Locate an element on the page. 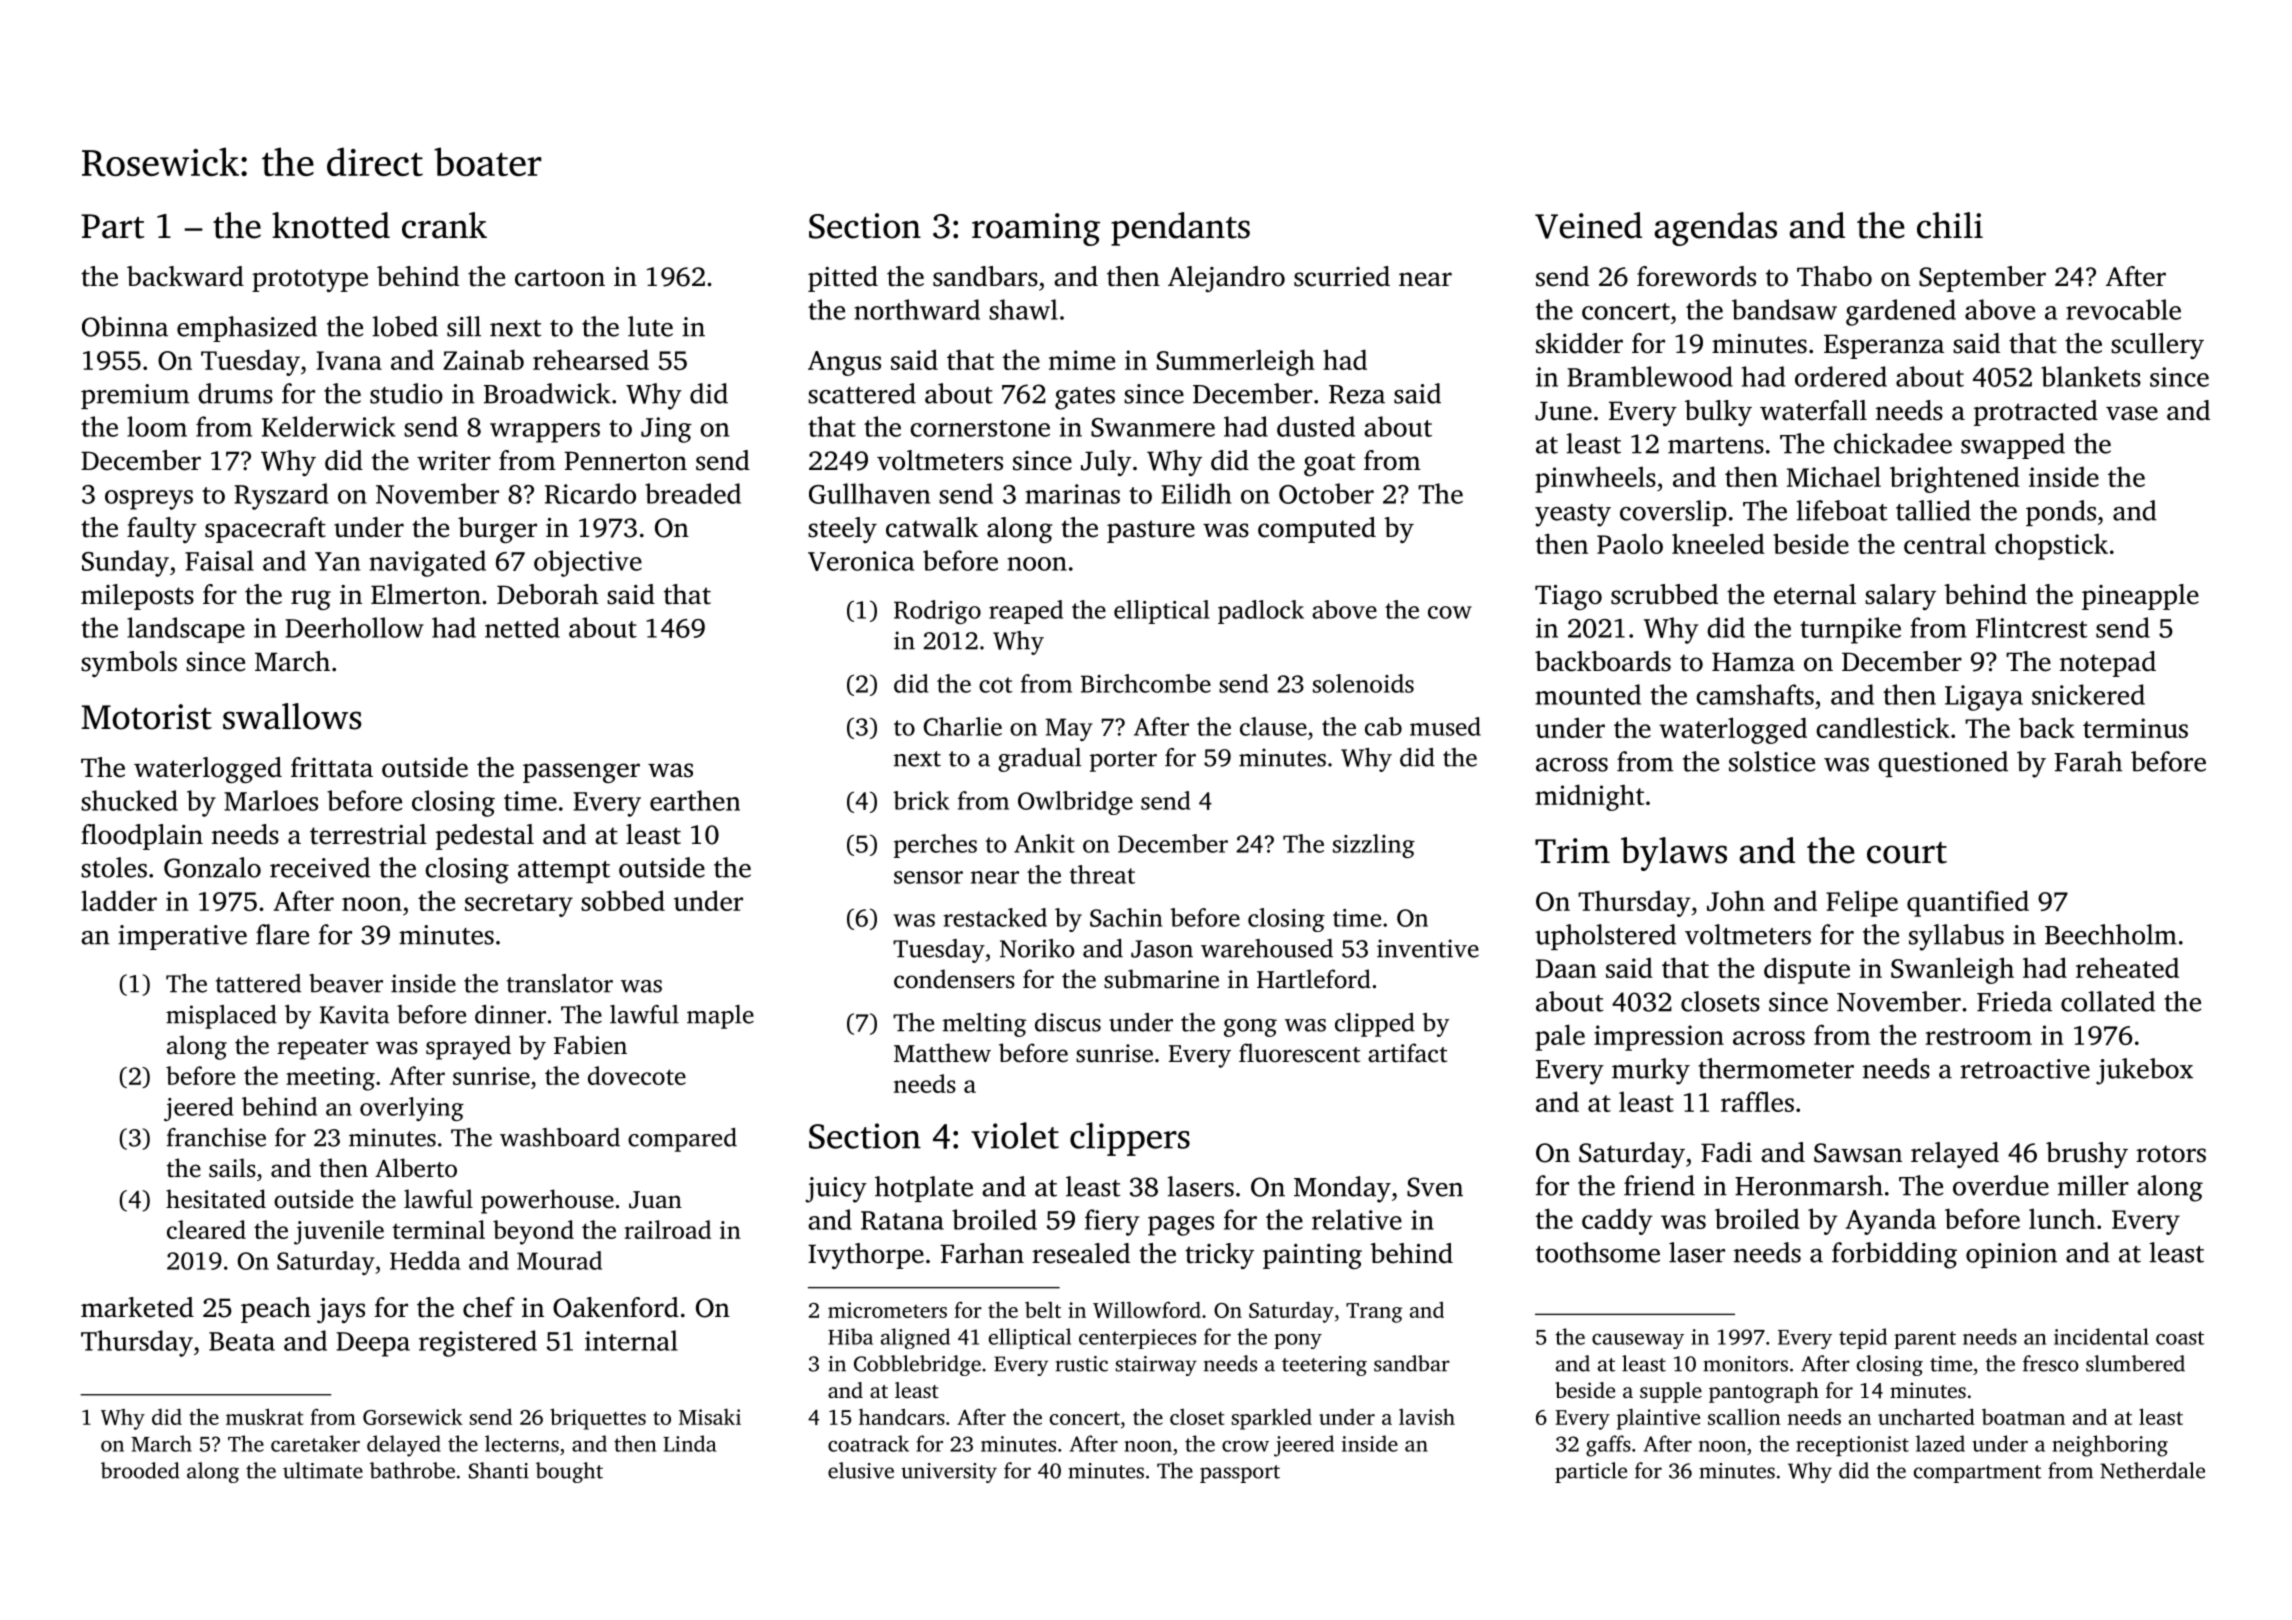 This document has width=2292, height=1620. brooded is located at coordinates (140, 1470).
